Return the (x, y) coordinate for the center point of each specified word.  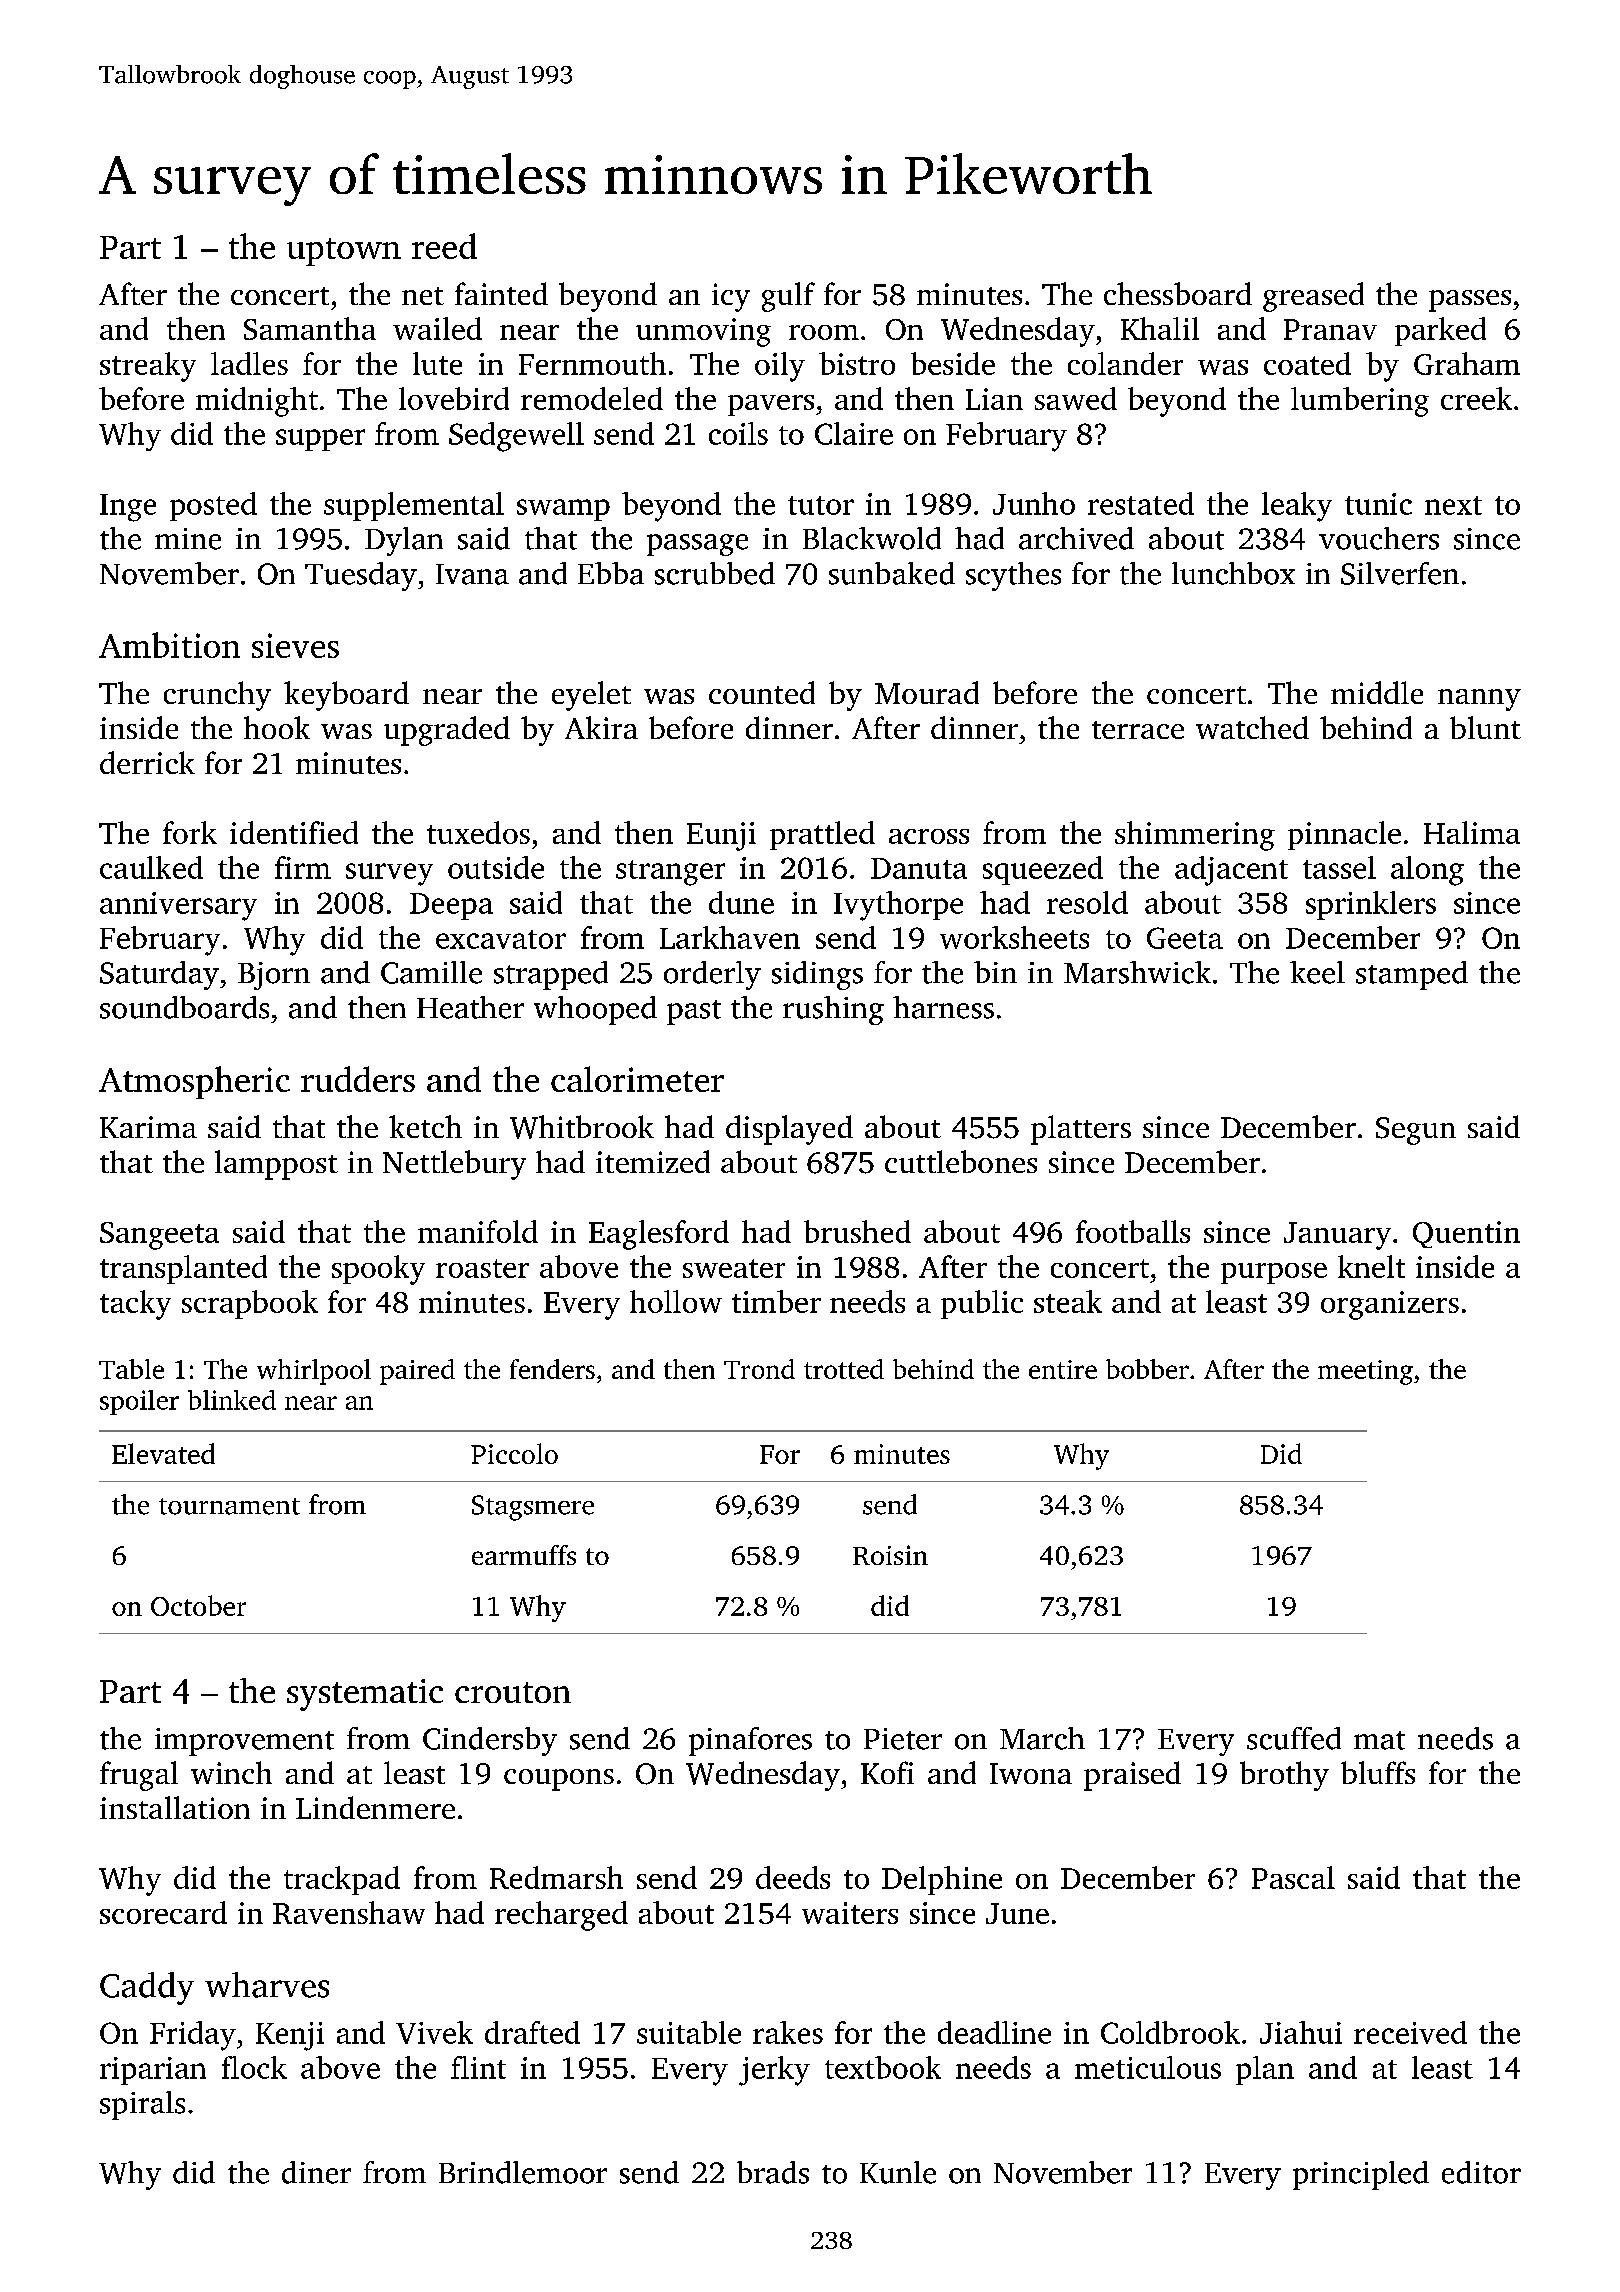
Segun (1416, 1131)
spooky (378, 1270)
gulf (788, 297)
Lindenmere (375, 1807)
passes (1470, 301)
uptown (344, 252)
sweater (734, 1268)
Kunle (898, 2172)
